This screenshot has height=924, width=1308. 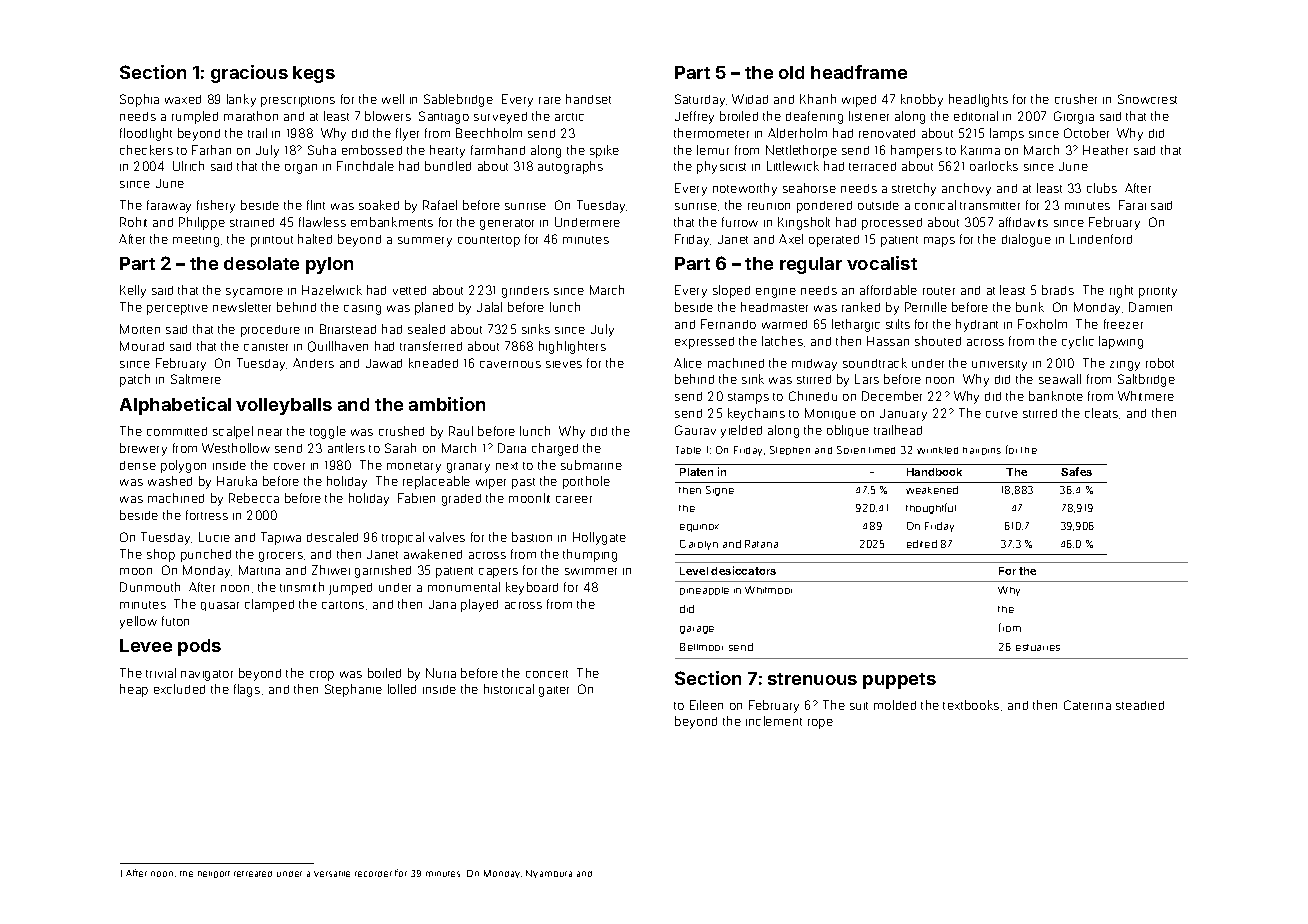 What do you see at coordinates (373, 874) in the screenshot?
I see `recorder` at bounding box center [373, 874].
